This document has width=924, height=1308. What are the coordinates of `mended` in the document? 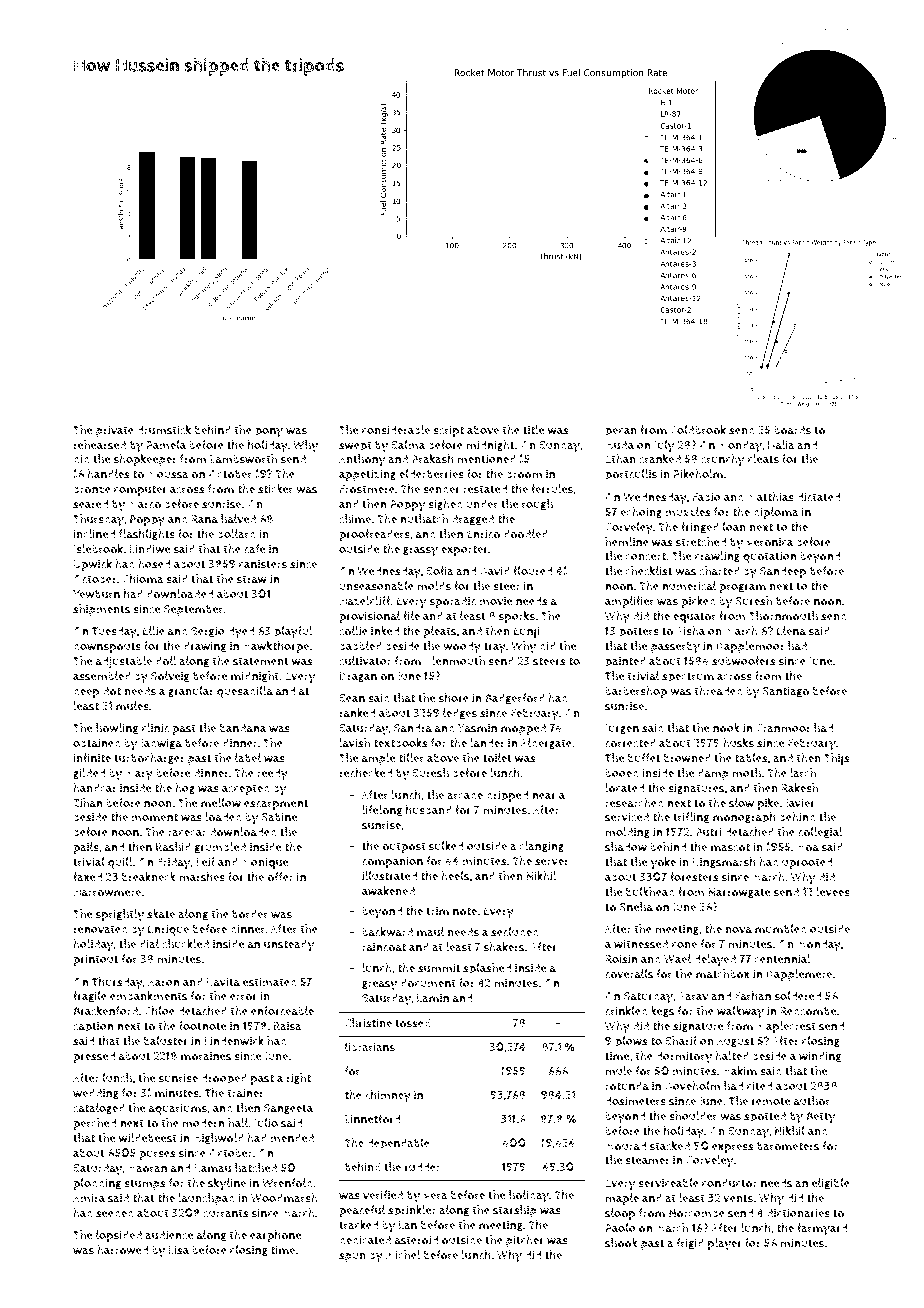 It's located at (292, 1138).
